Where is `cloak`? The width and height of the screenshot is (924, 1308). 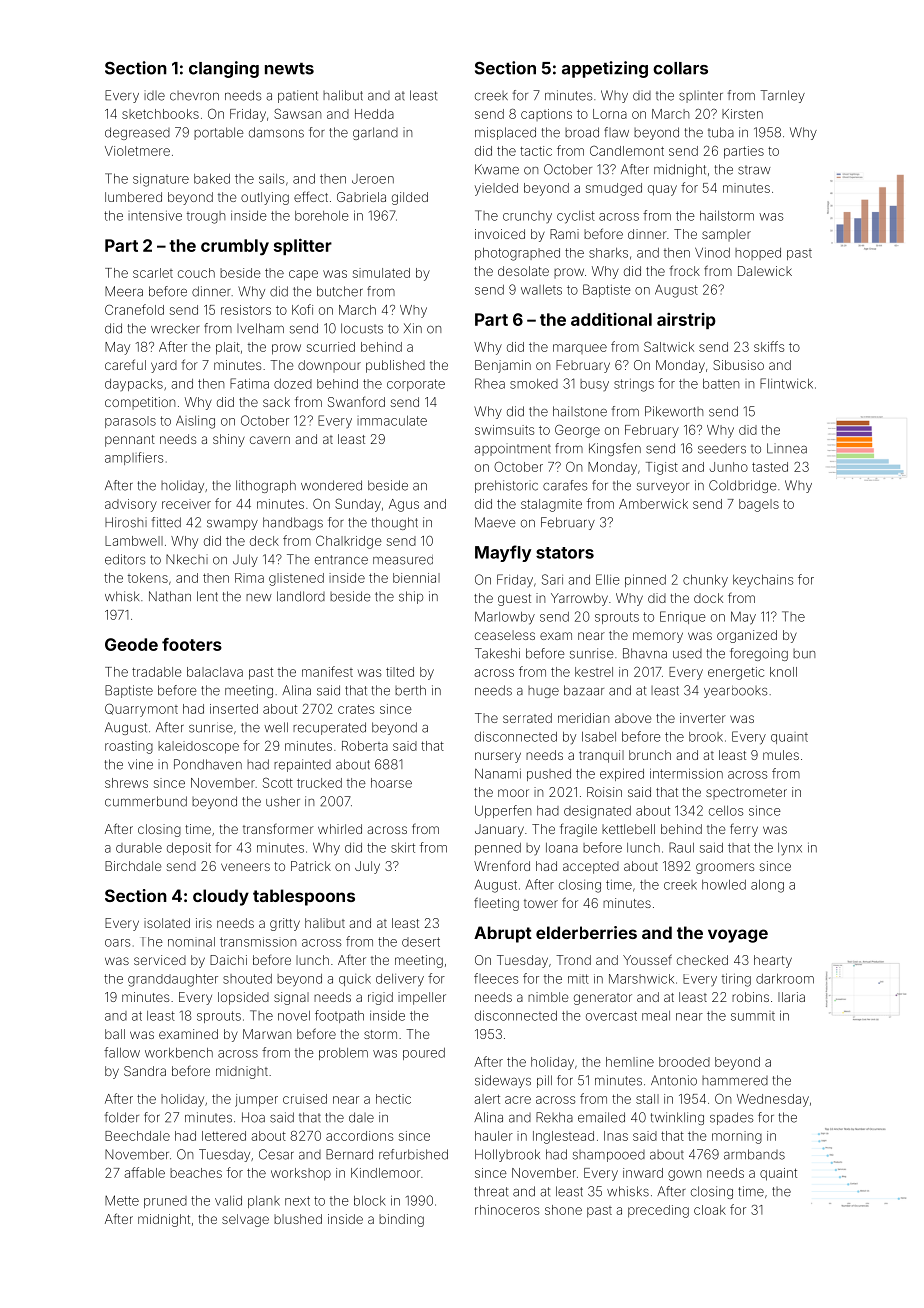
cloak is located at coordinates (710, 1210).
